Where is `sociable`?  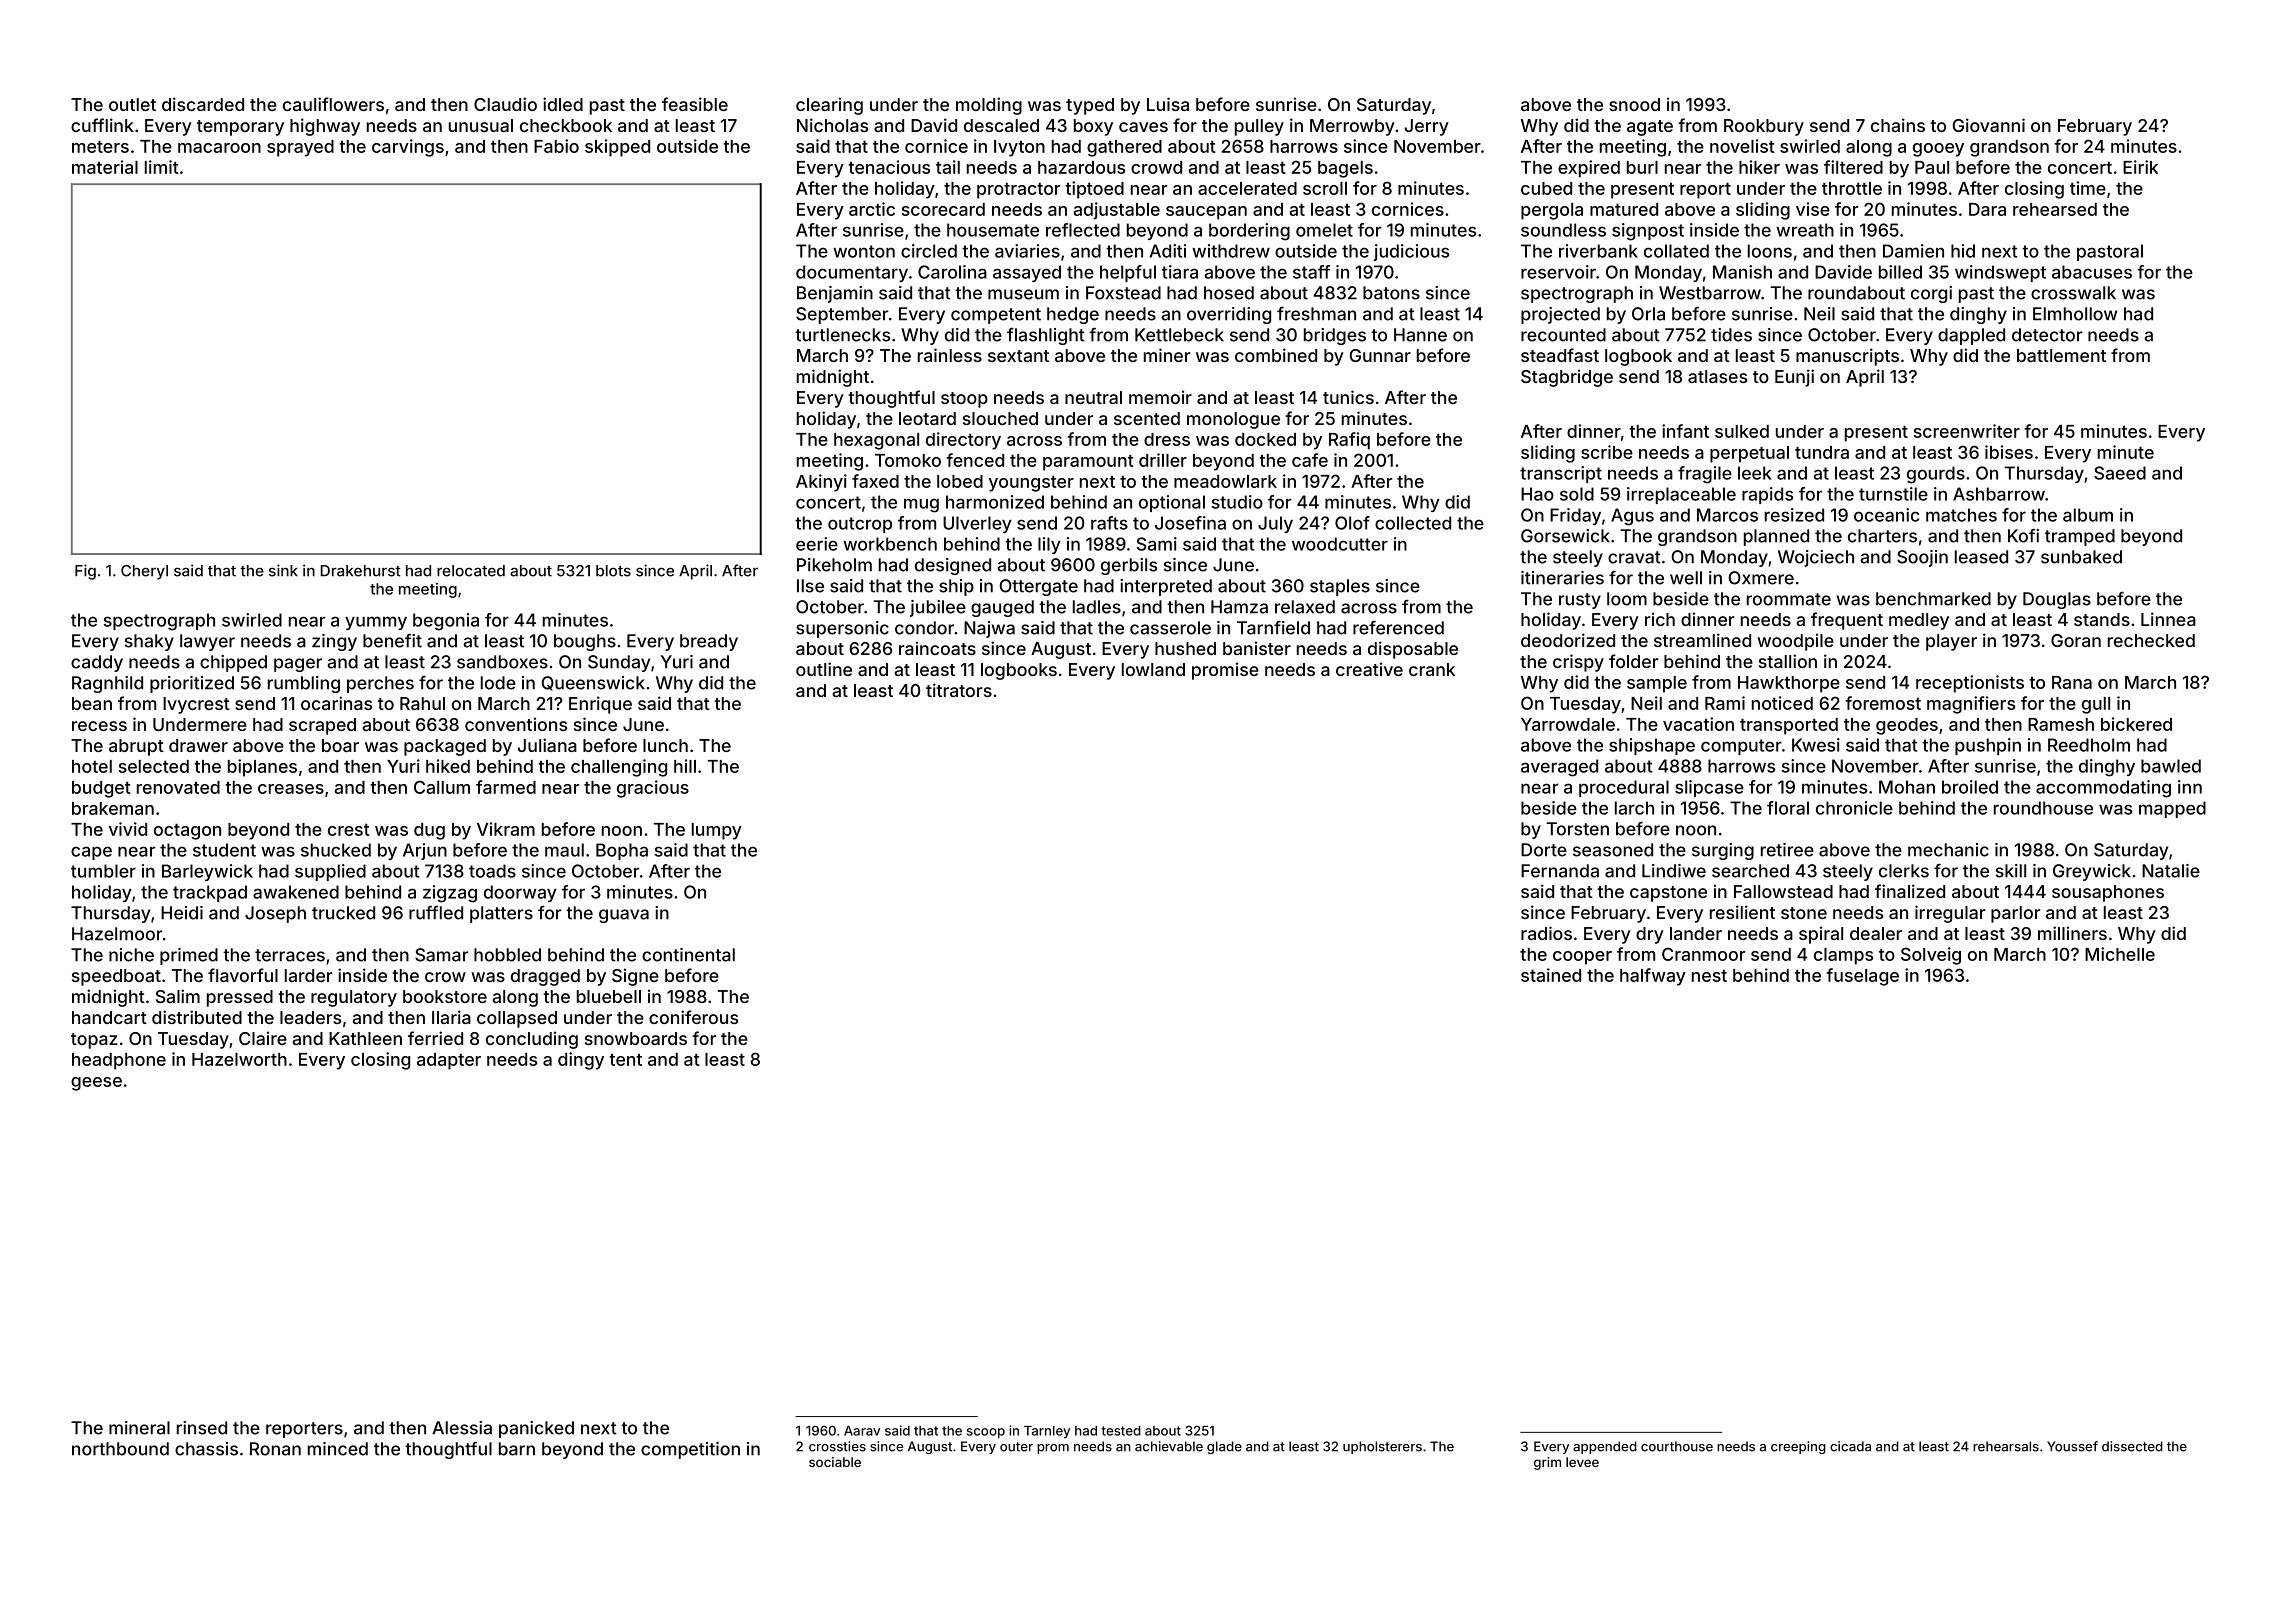 sociable is located at coordinates (835, 1462).
